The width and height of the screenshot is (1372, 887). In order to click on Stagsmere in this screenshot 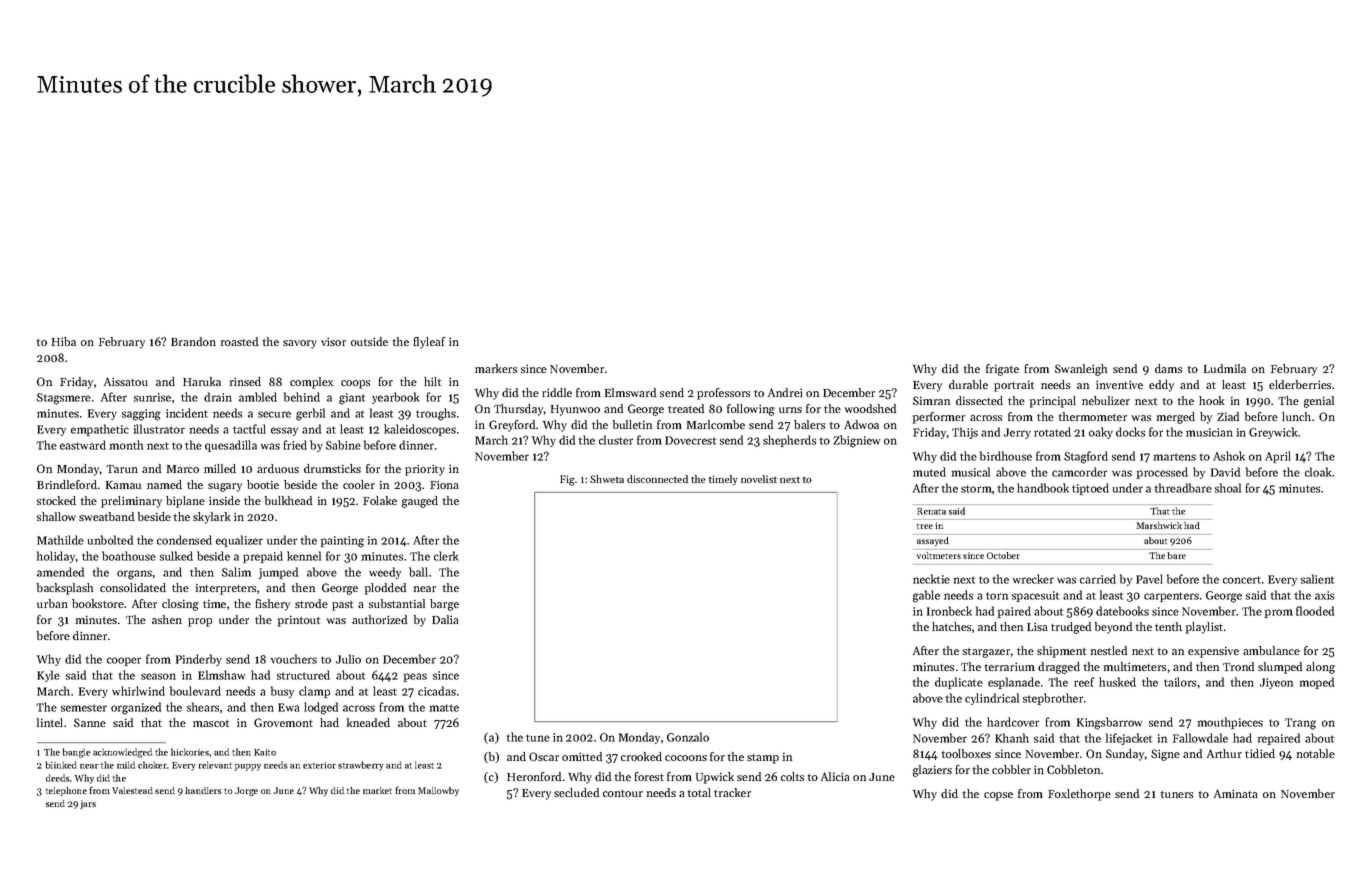, I will do `click(64, 399)`.
